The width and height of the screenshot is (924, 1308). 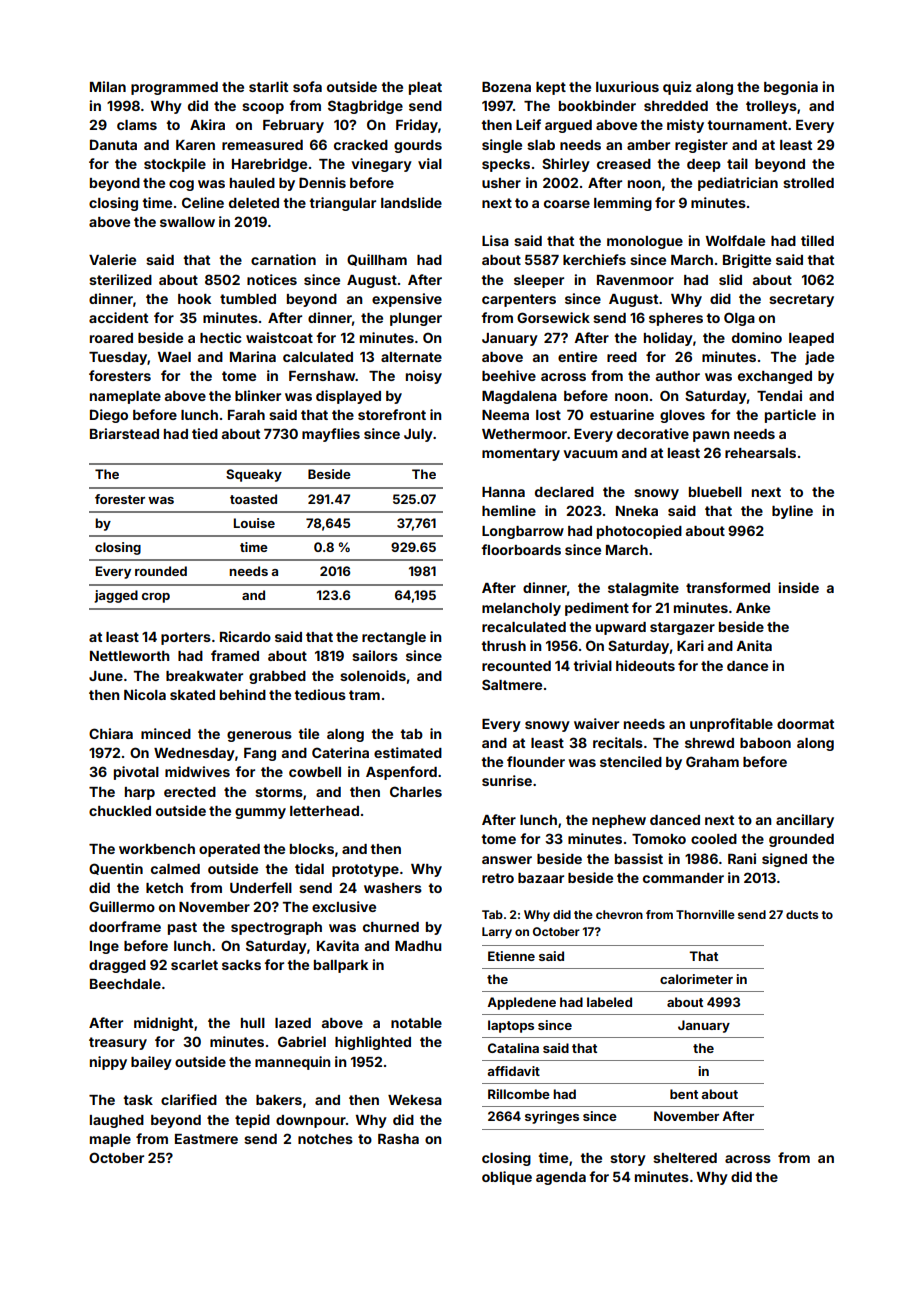 I want to click on pediatrician, so click(x=738, y=184).
